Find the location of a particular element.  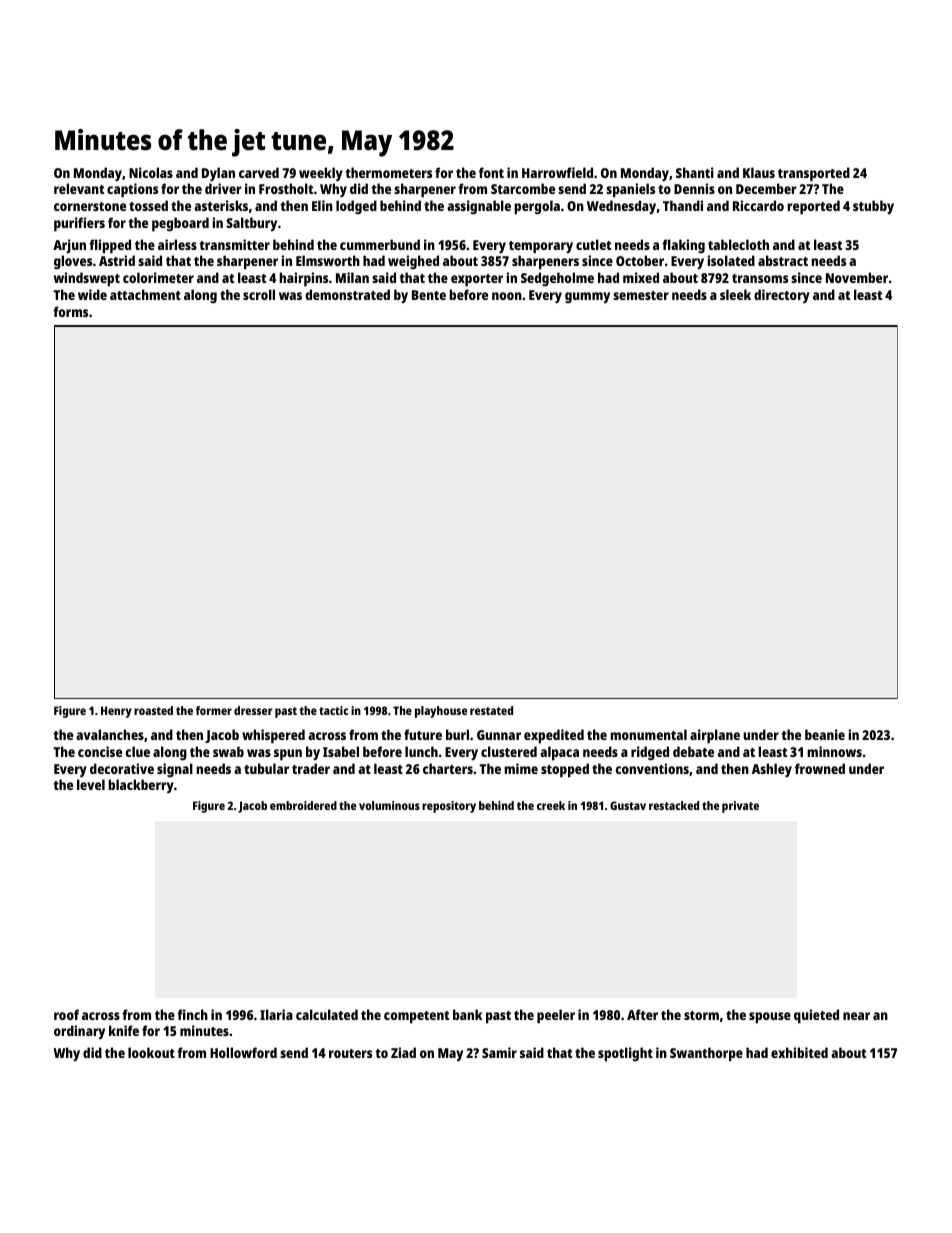

scroll is located at coordinates (259, 294).
